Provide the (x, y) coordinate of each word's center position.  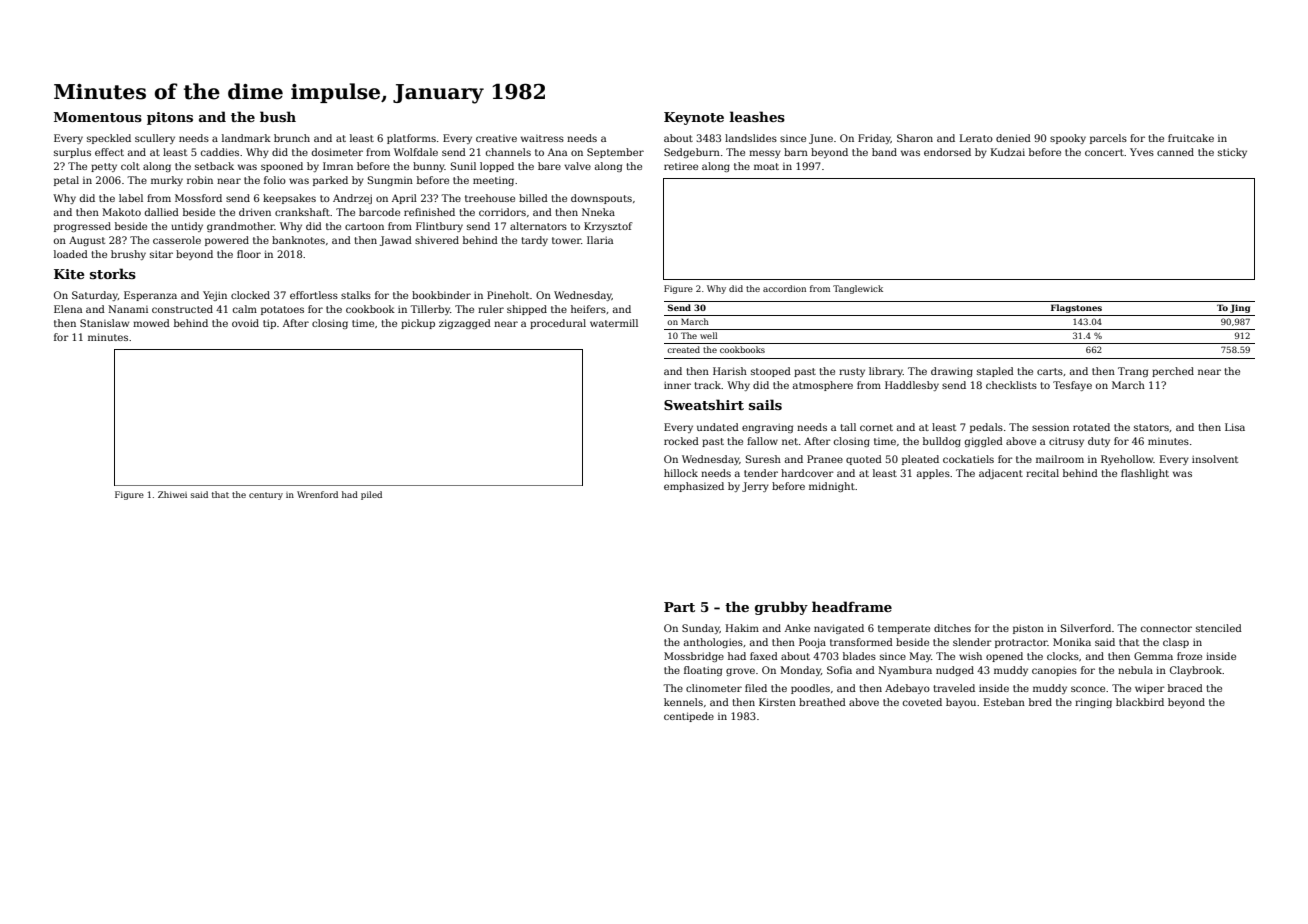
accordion (784, 288)
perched (1173, 372)
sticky (1232, 153)
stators (1151, 427)
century (266, 496)
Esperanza (150, 296)
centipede (689, 717)
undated (718, 427)
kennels (683, 702)
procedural (558, 324)
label (131, 198)
